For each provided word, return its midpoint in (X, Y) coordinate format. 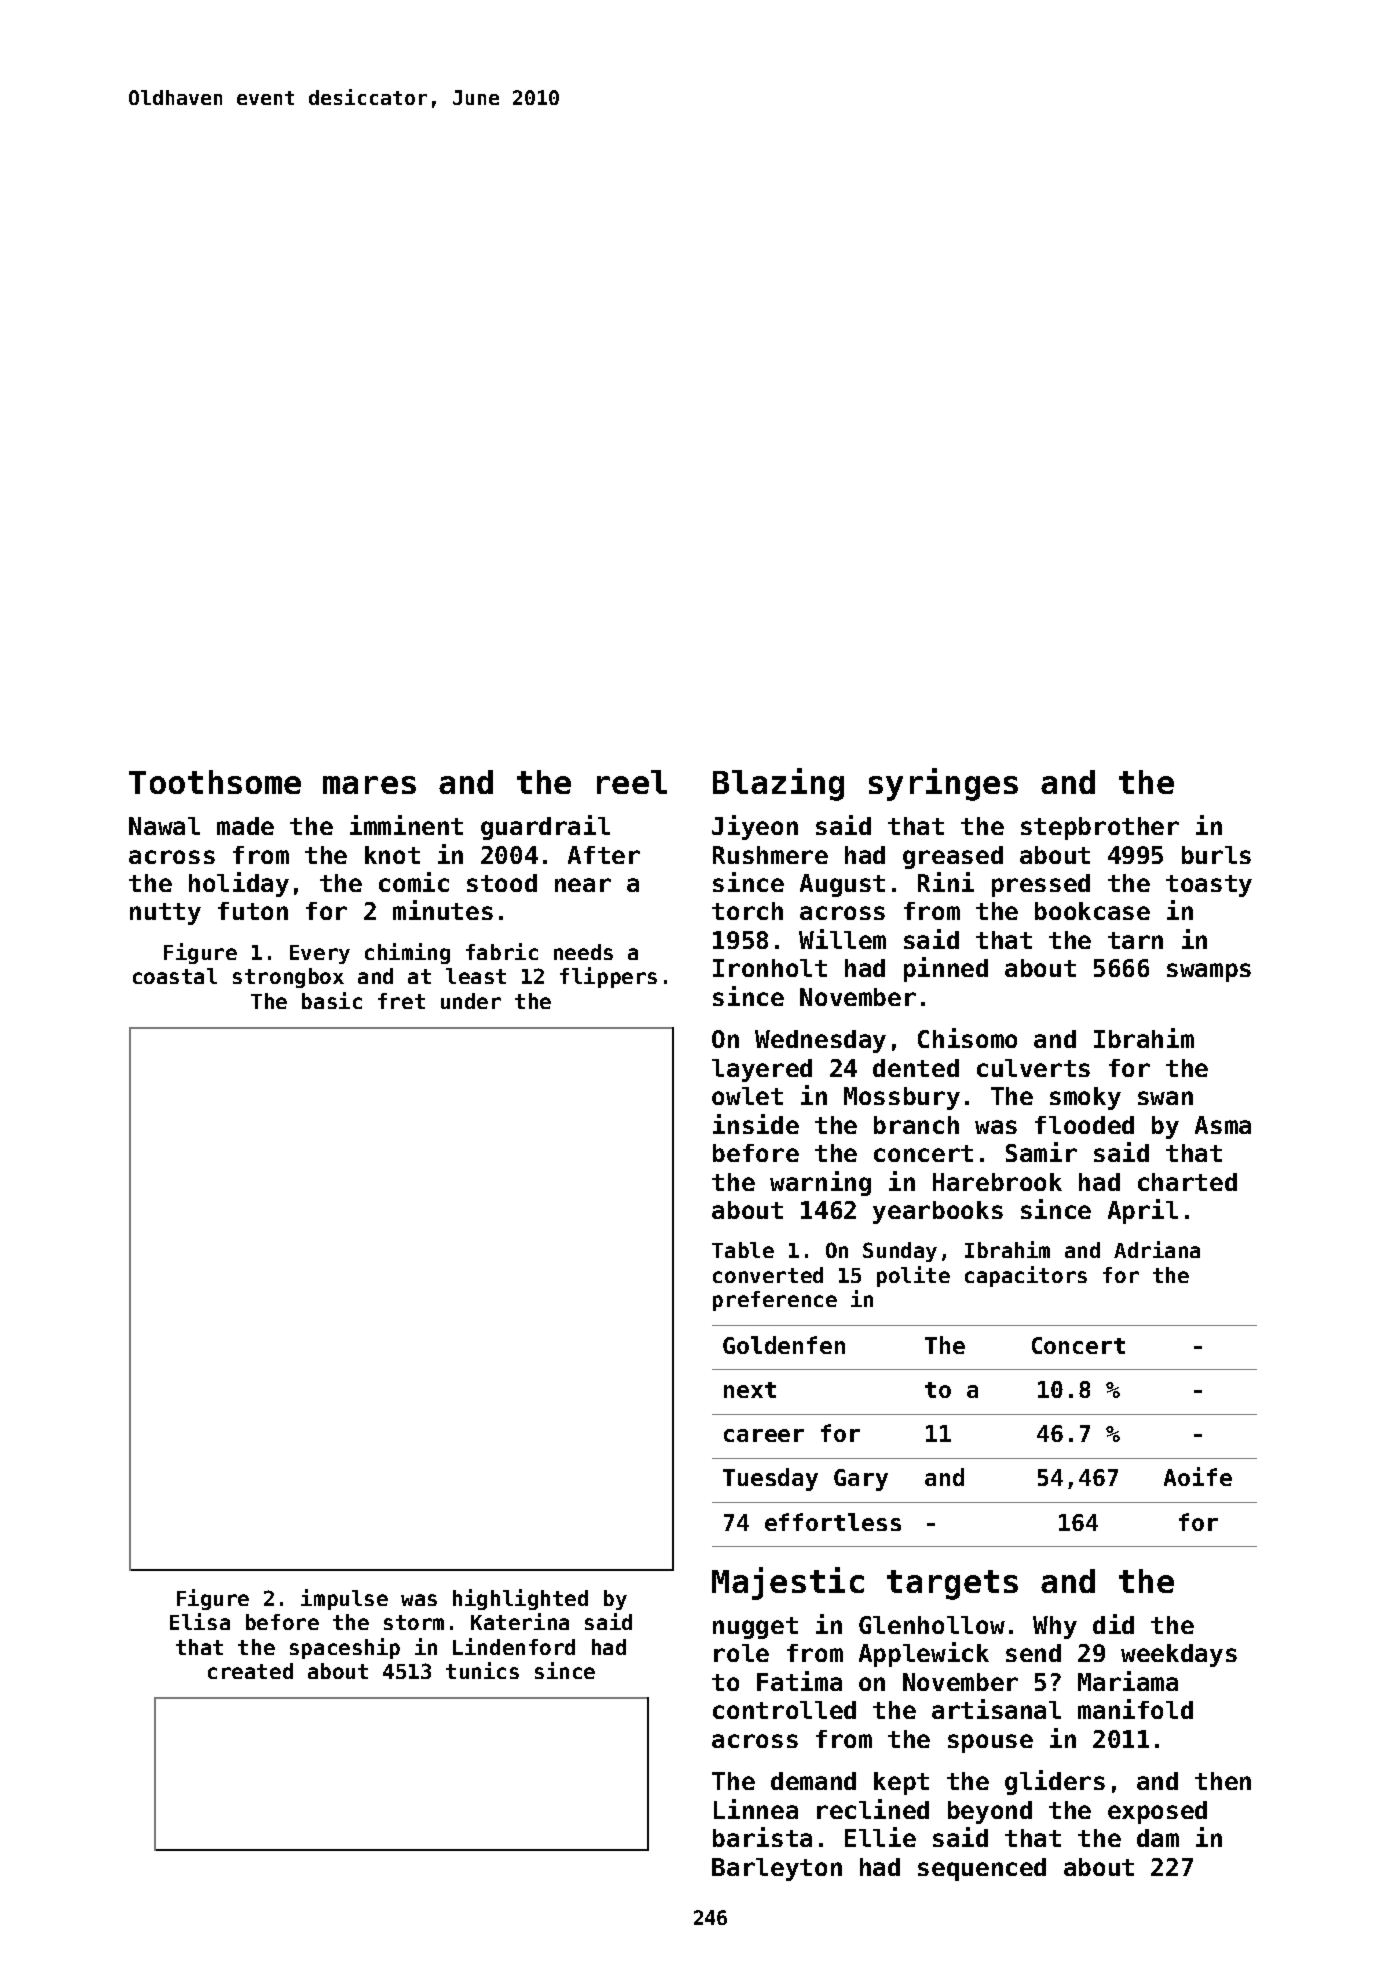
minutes (443, 910)
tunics (482, 1670)
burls (1216, 855)
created (250, 1671)
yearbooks (938, 1212)
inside (756, 1124)
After (604, 855)
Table (743, 1250)
